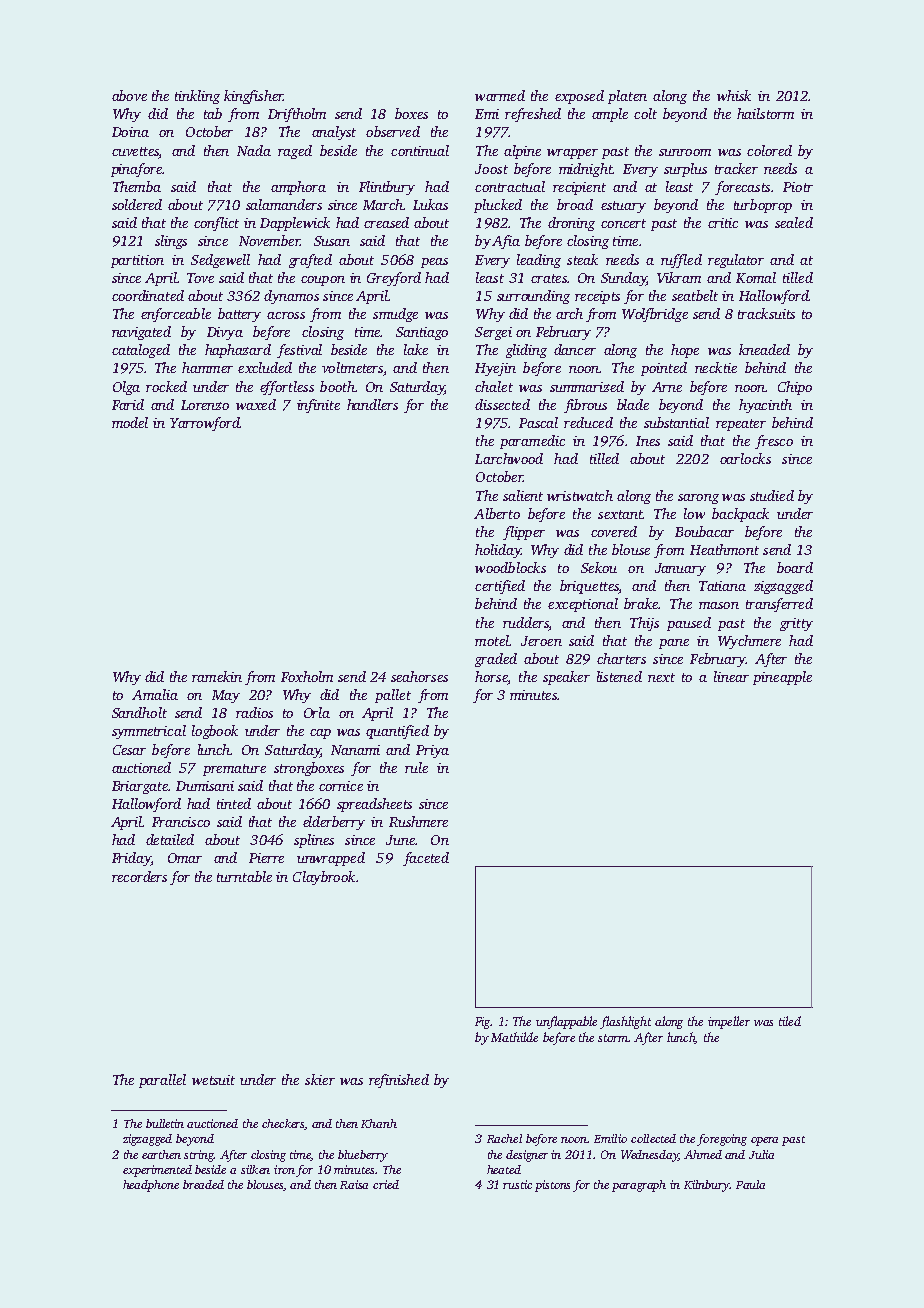 This screenshot has height=1308, width=924. Describe the element at coordinates (141, 351) in the screenshot. I see `cataloged` at that location.
